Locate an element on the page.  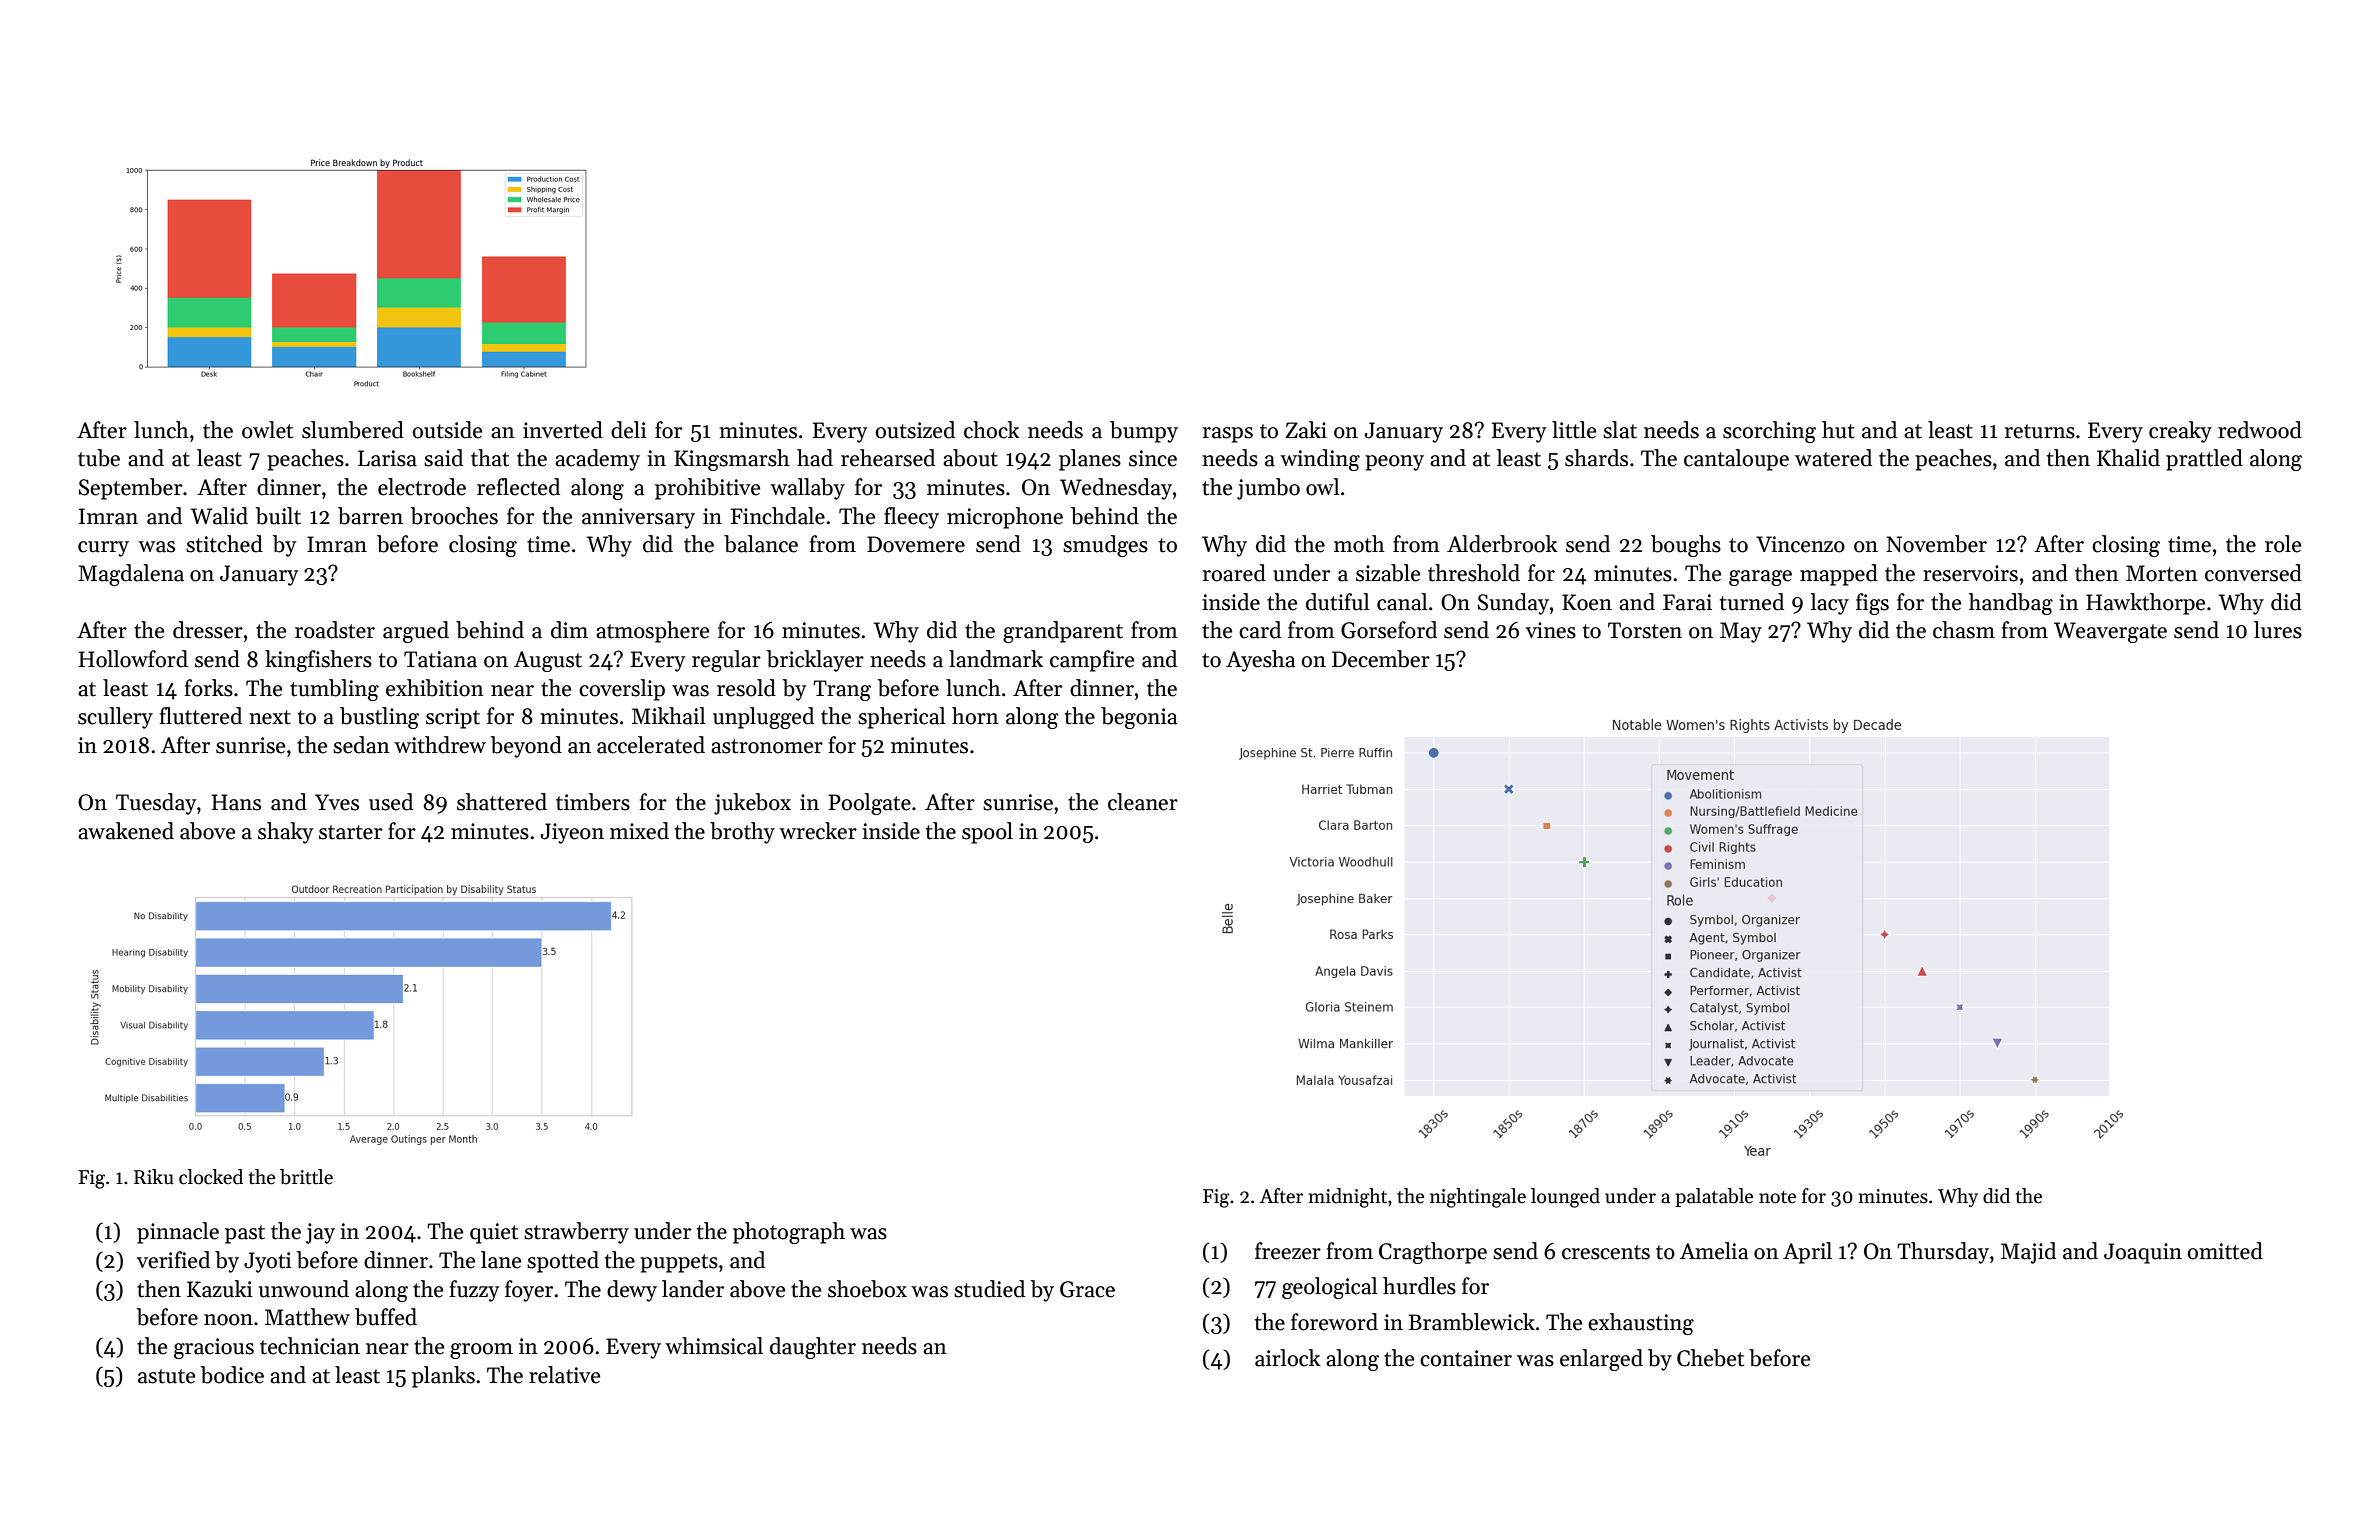
brittle is located at coordinates (306, 1177).
